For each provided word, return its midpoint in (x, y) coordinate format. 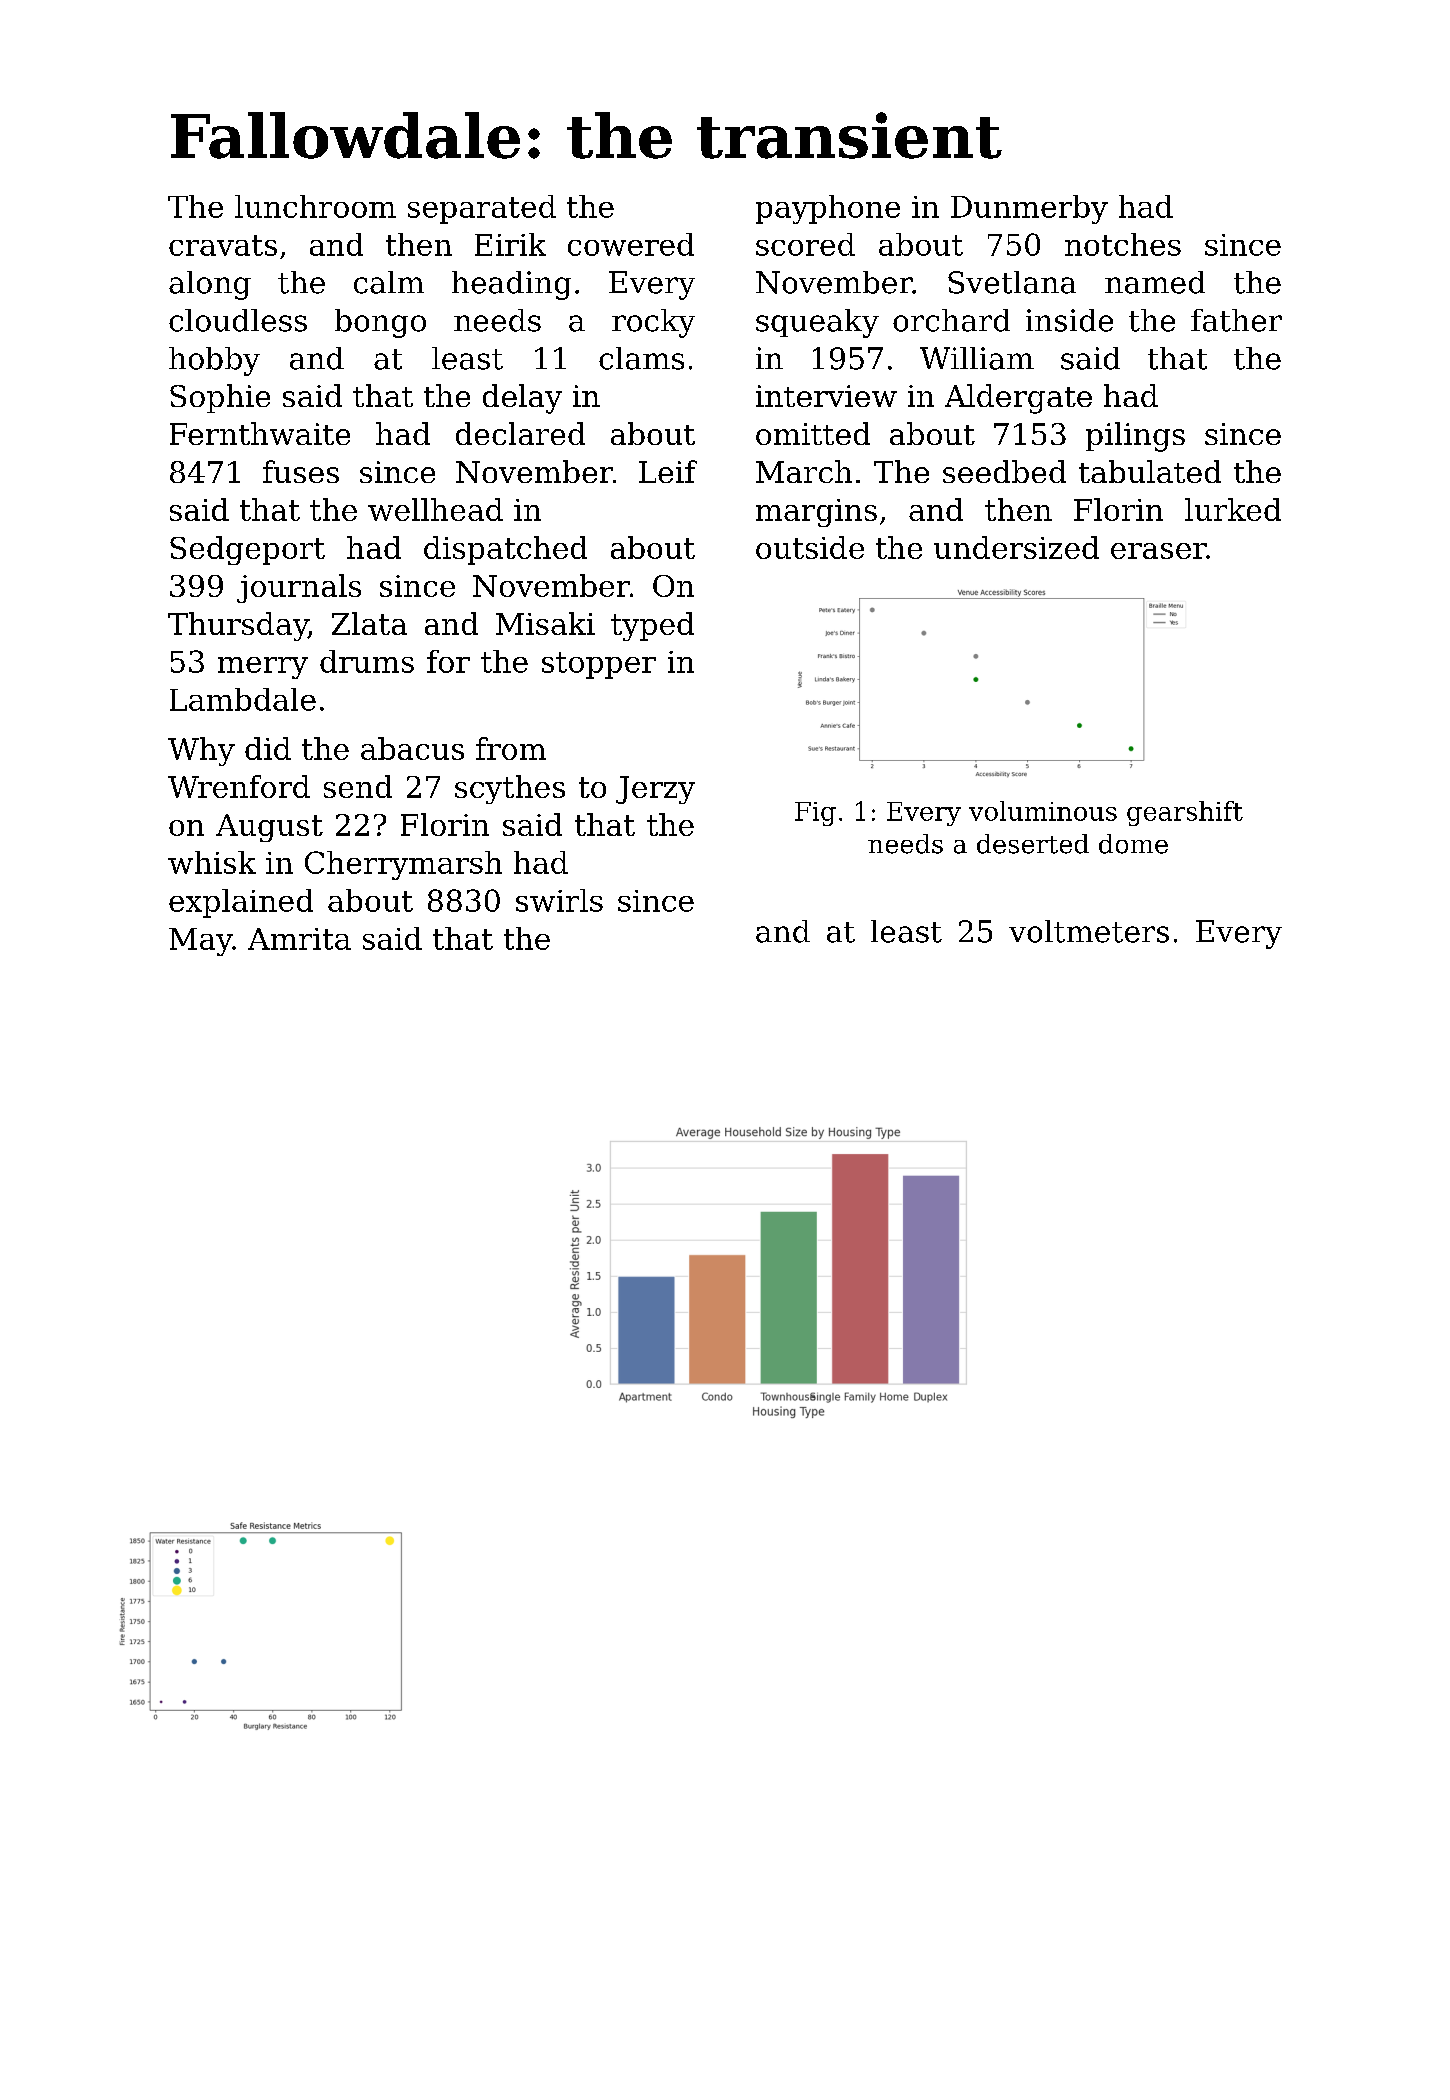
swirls (559, 900)
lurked (1233, 509)
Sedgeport (247, 550)
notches (1123, 244)
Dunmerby (1029, 209)
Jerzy (655, 790)
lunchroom (315, 206)
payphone (828, 209)
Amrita (299, 939)
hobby (214, 361)
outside (810, 547)
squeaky (817, 323)
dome (1133, 844)
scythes (510, 789)
